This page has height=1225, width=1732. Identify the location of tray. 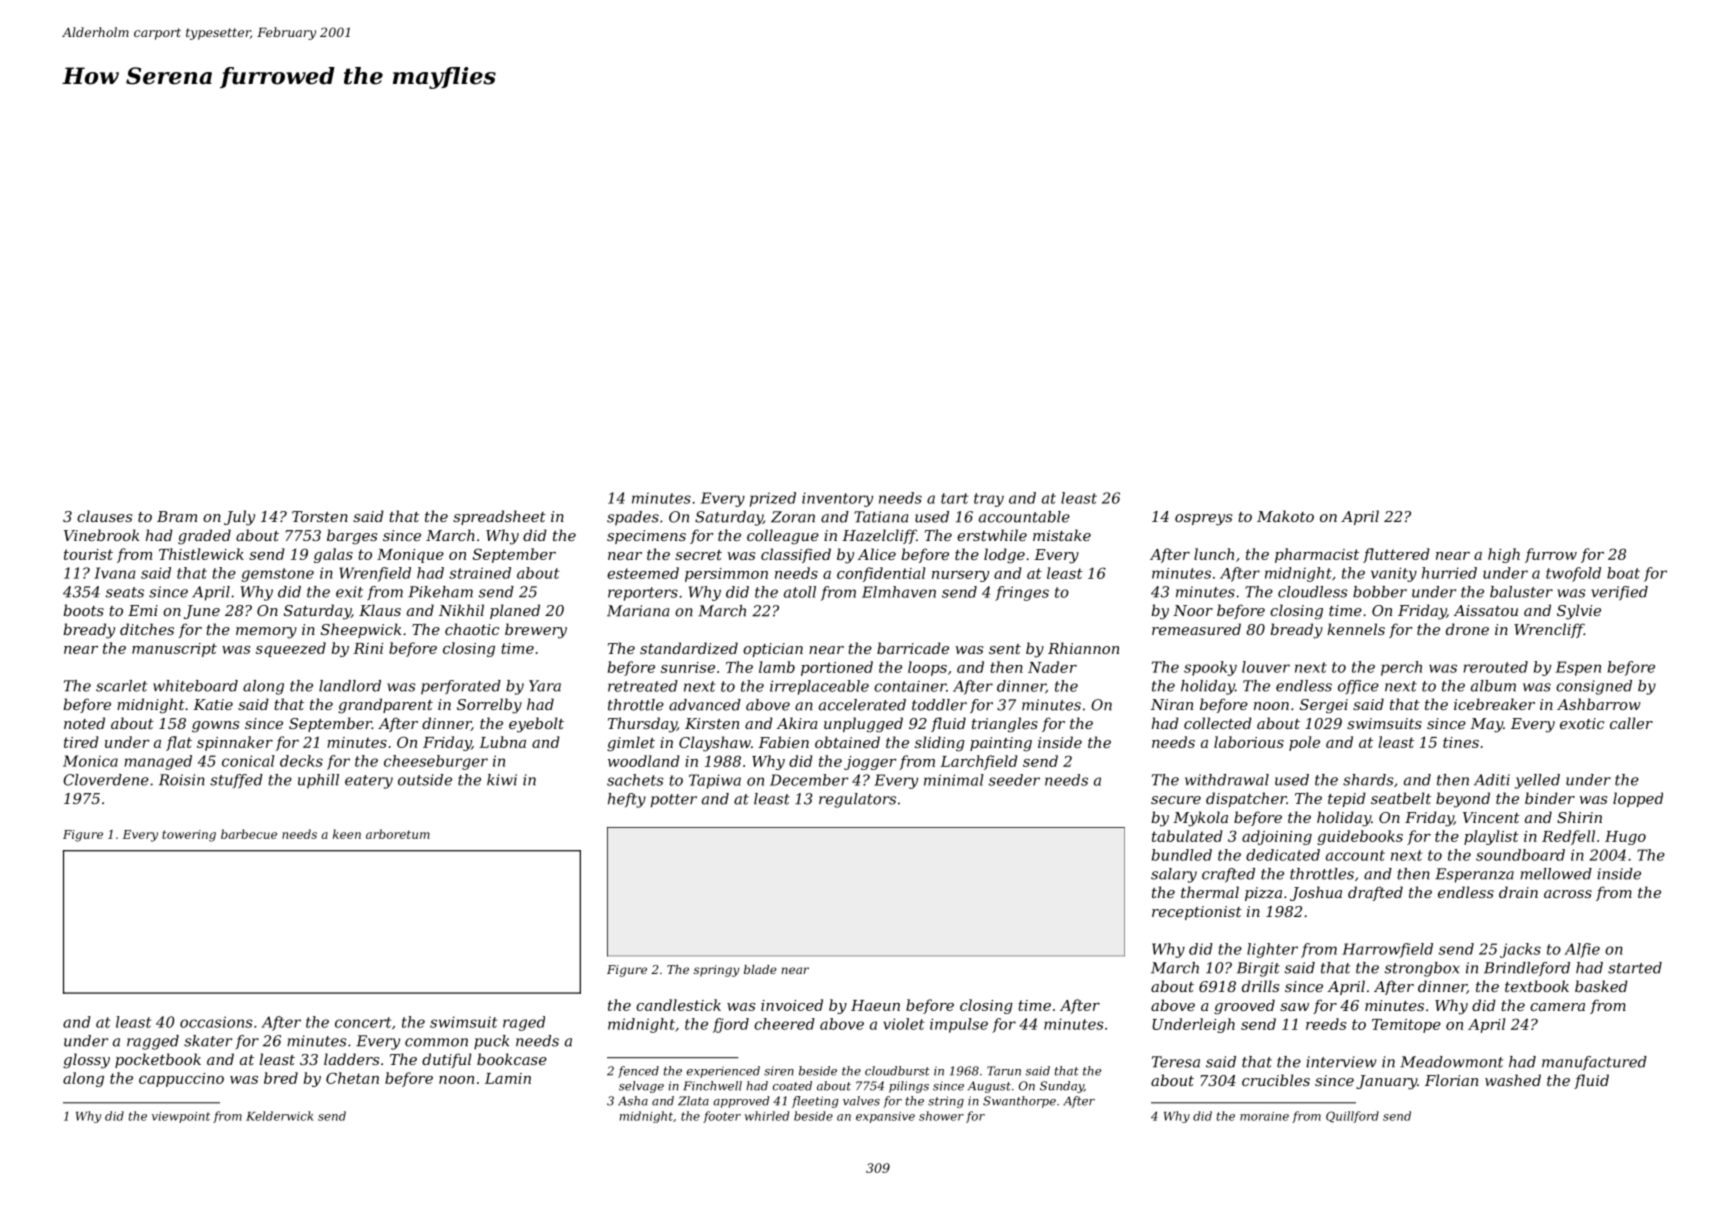
(989, 500).
